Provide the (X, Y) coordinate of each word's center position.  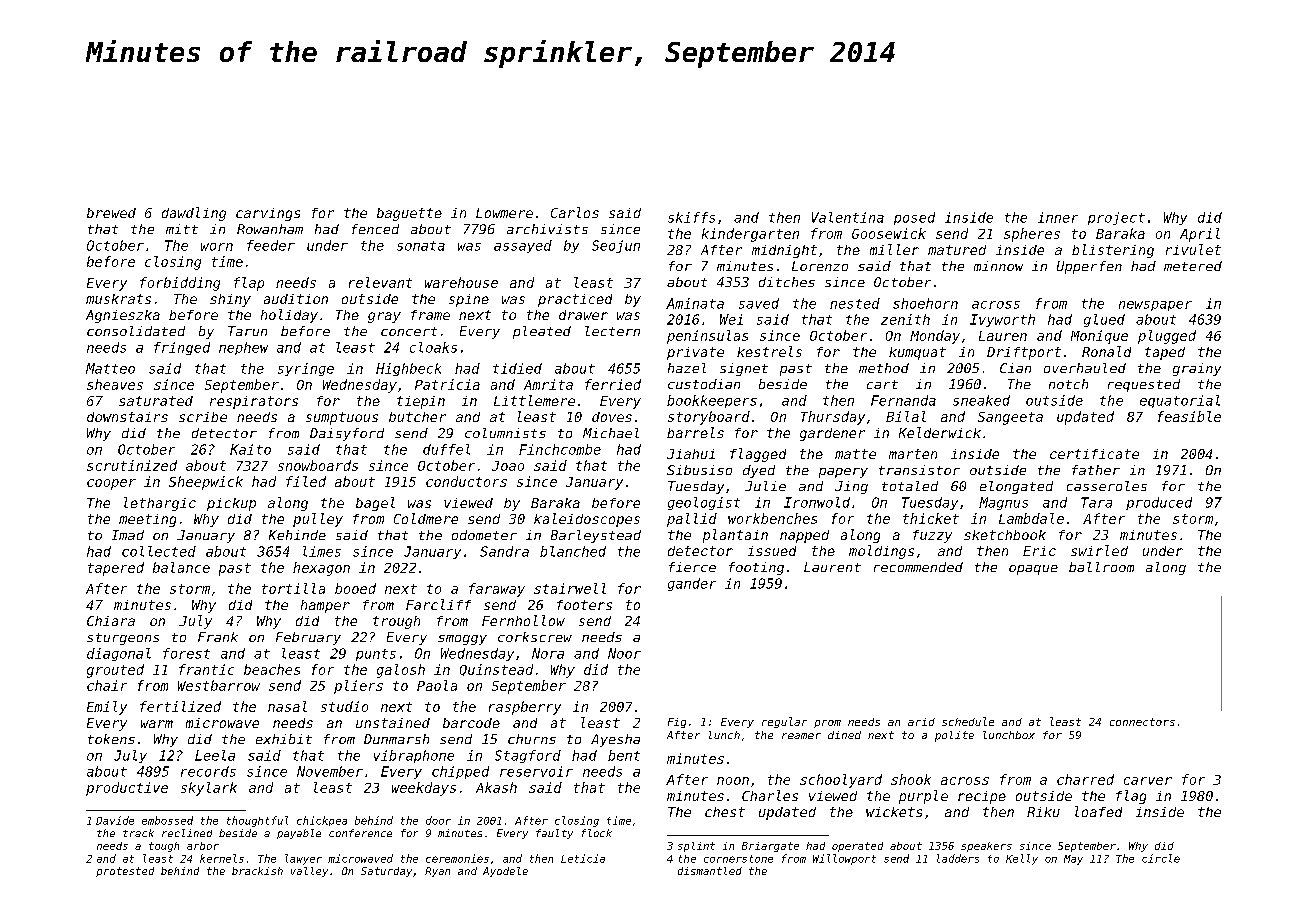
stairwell (570, 588)
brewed (111, 213)
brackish (257, 871)
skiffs (691, 217)
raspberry (525, 708)
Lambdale (1031, 518)
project (1116, 218)
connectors (1142, 722)
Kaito (250, 449)
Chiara (111, 621)
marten (913, 454)
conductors (466, 481)
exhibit (284, 739)
